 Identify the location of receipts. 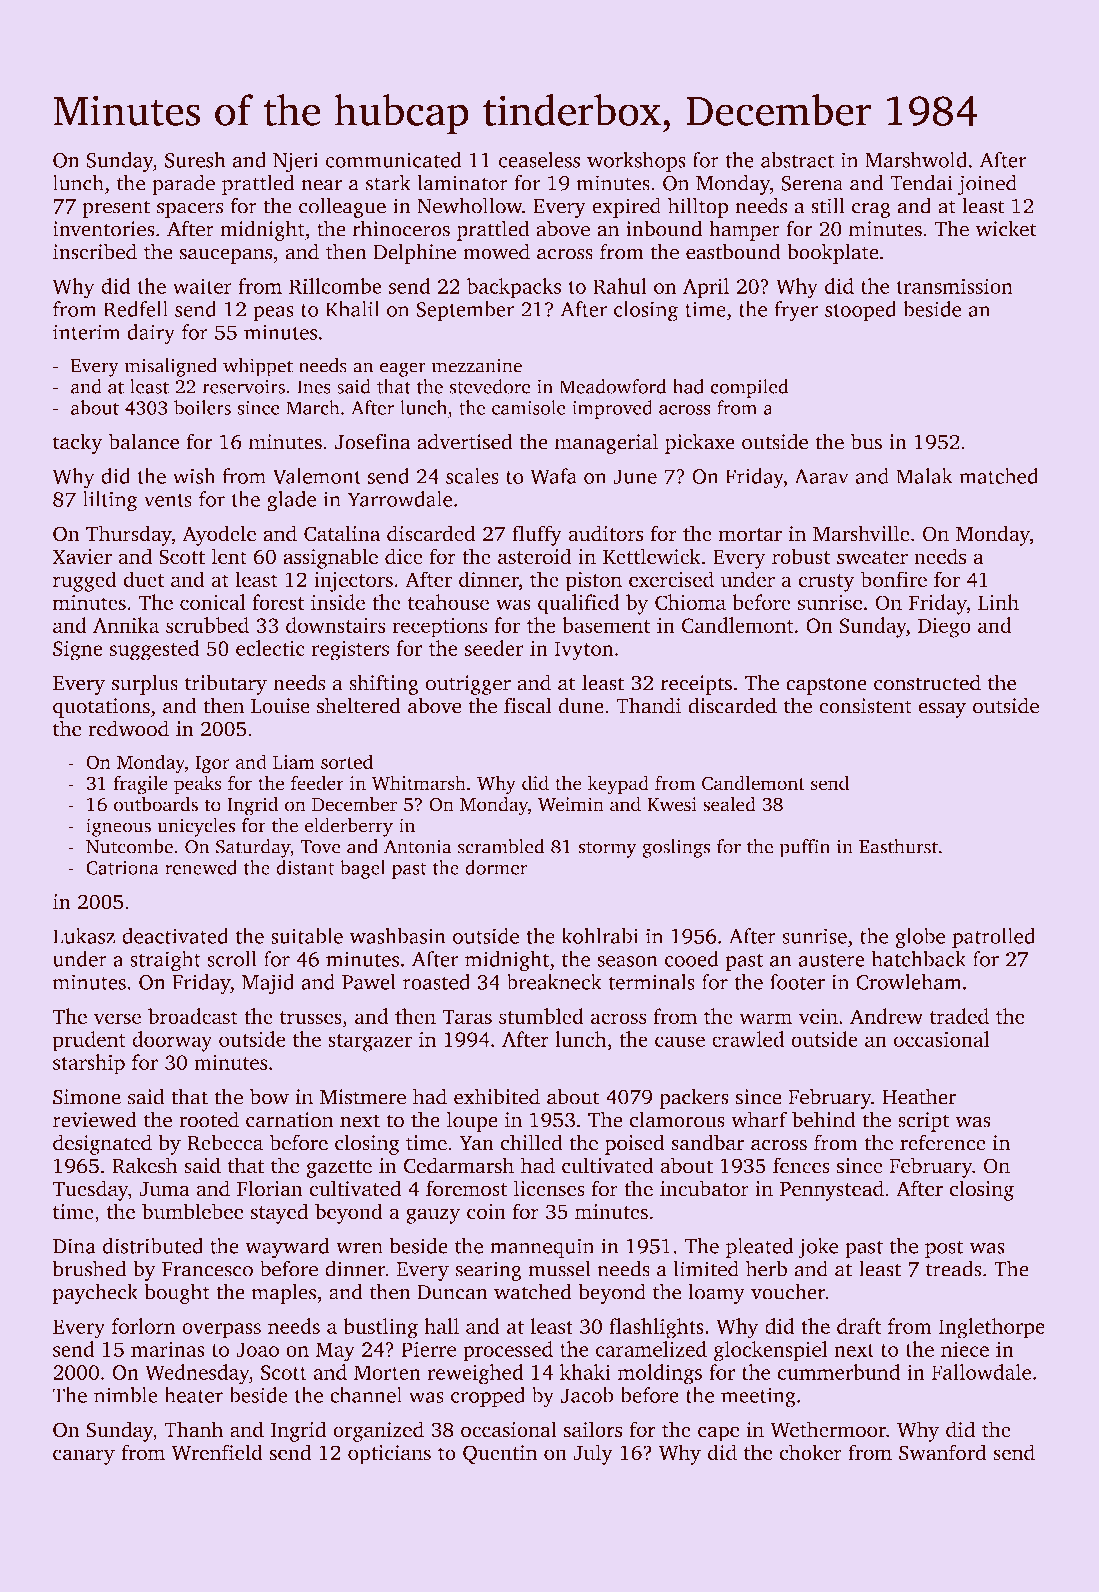
(696, 685).
